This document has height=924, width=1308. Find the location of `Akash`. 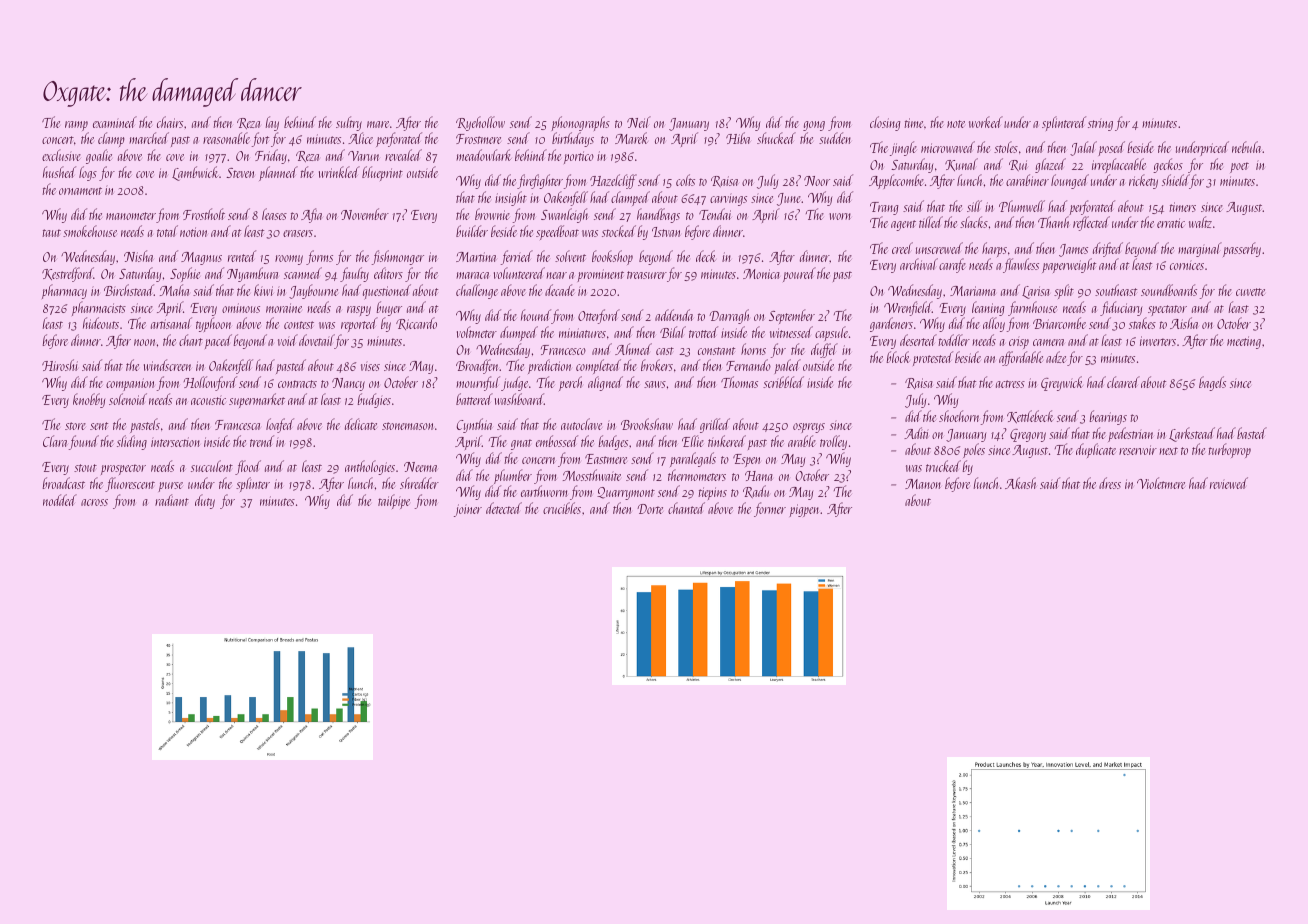

Akash is located at coordinates (1020, 483).
